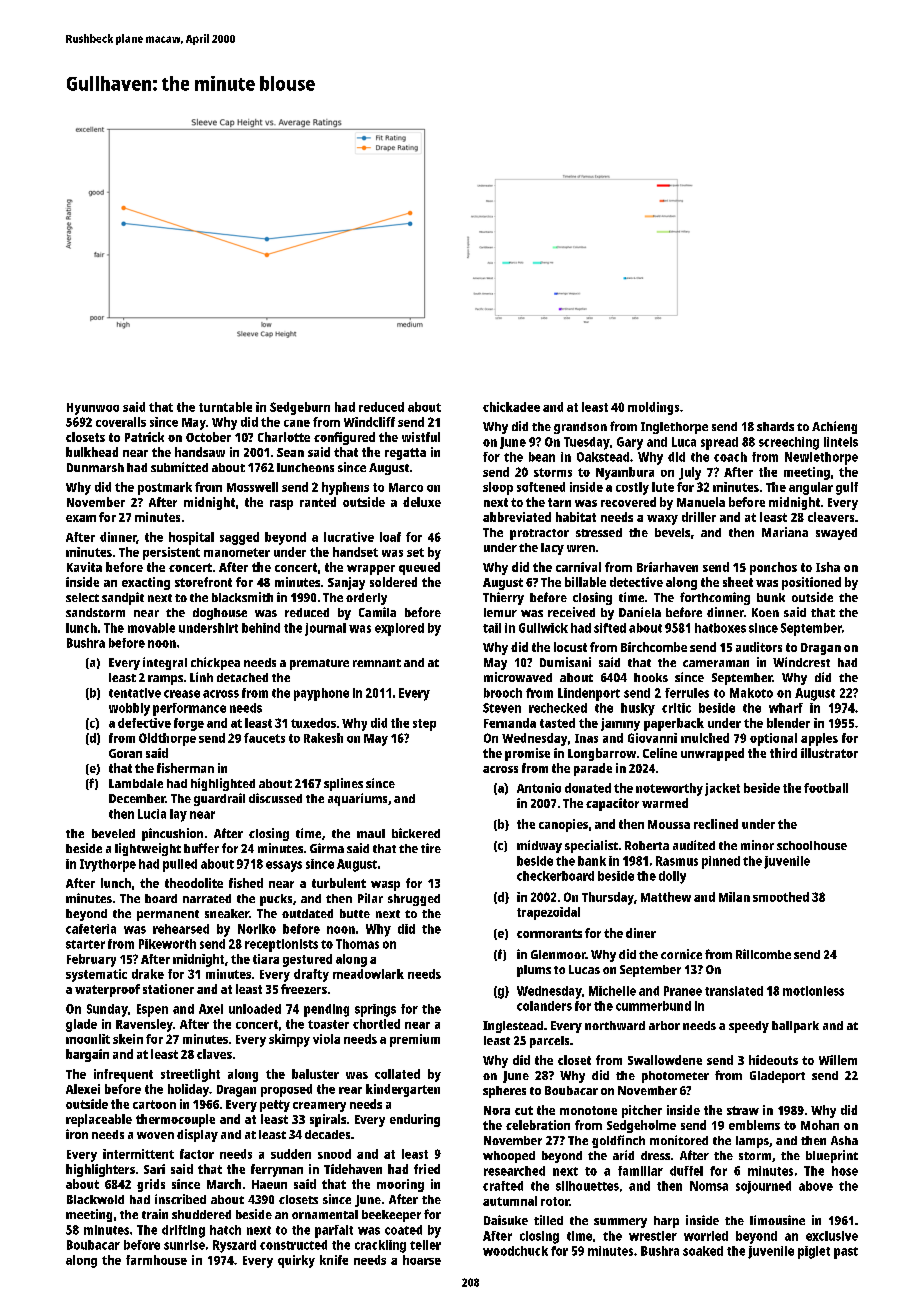  What do you see at coordinates (257, 929) in the page?
I see `Noriko` at bounding box center [257, 929].
